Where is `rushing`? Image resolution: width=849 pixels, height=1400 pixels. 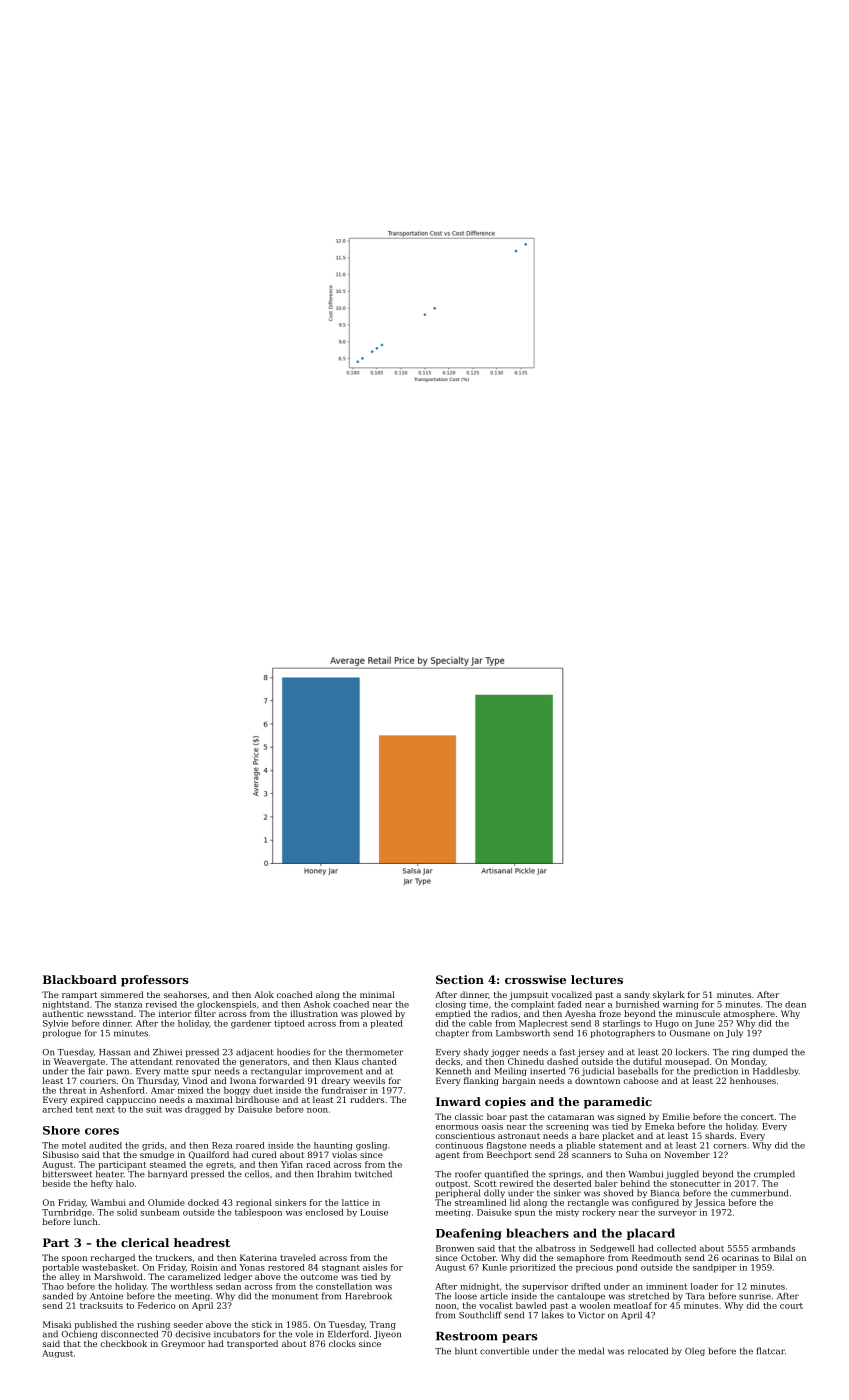
rushing is located at coordinates (153, 1325).
